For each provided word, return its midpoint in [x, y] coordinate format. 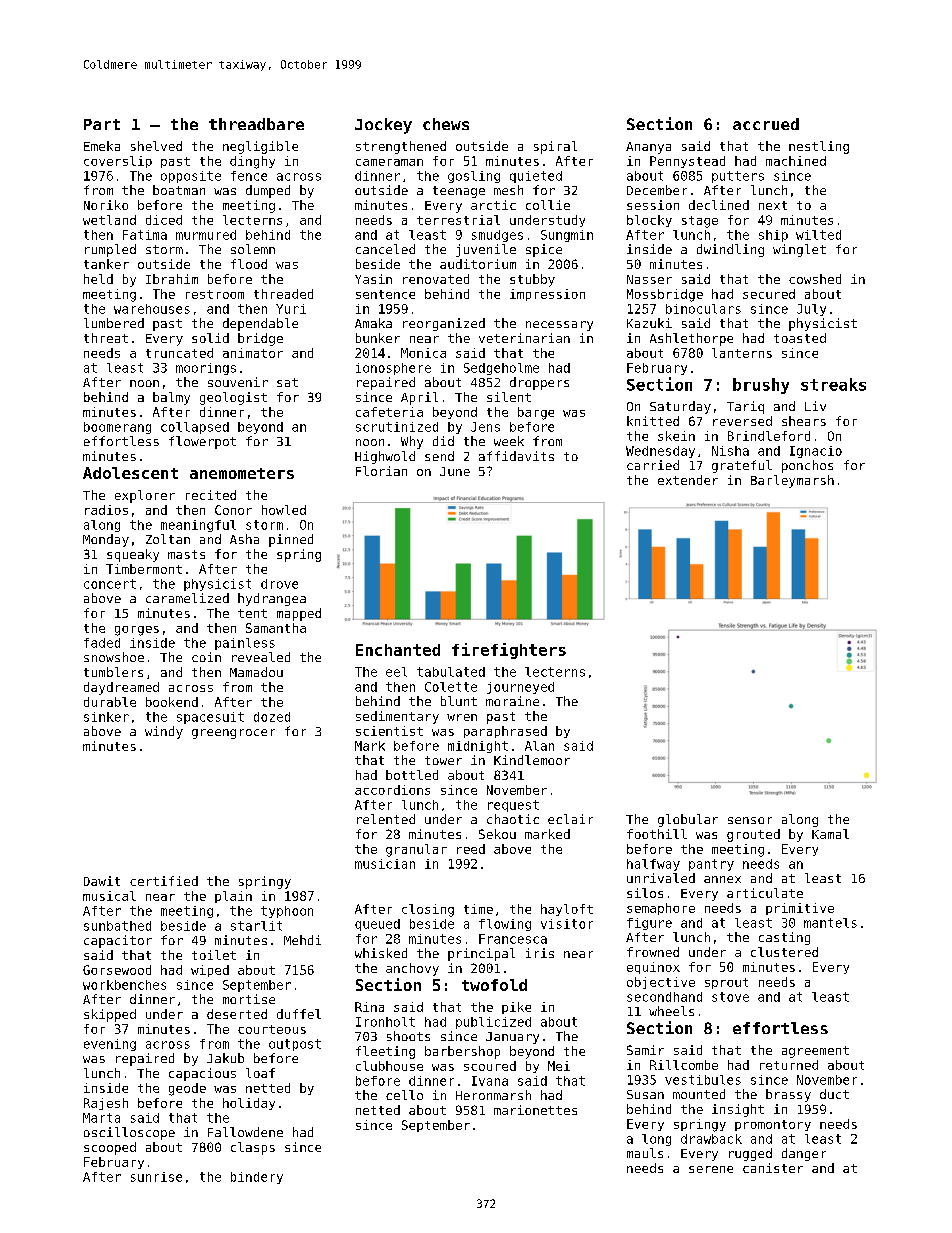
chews [446, 124]
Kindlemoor [532, 760]
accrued [766, 124]
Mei [559, 1066]
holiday [249, 1104]
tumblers [113, 672]
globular [688, 820]
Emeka [102, 146]
